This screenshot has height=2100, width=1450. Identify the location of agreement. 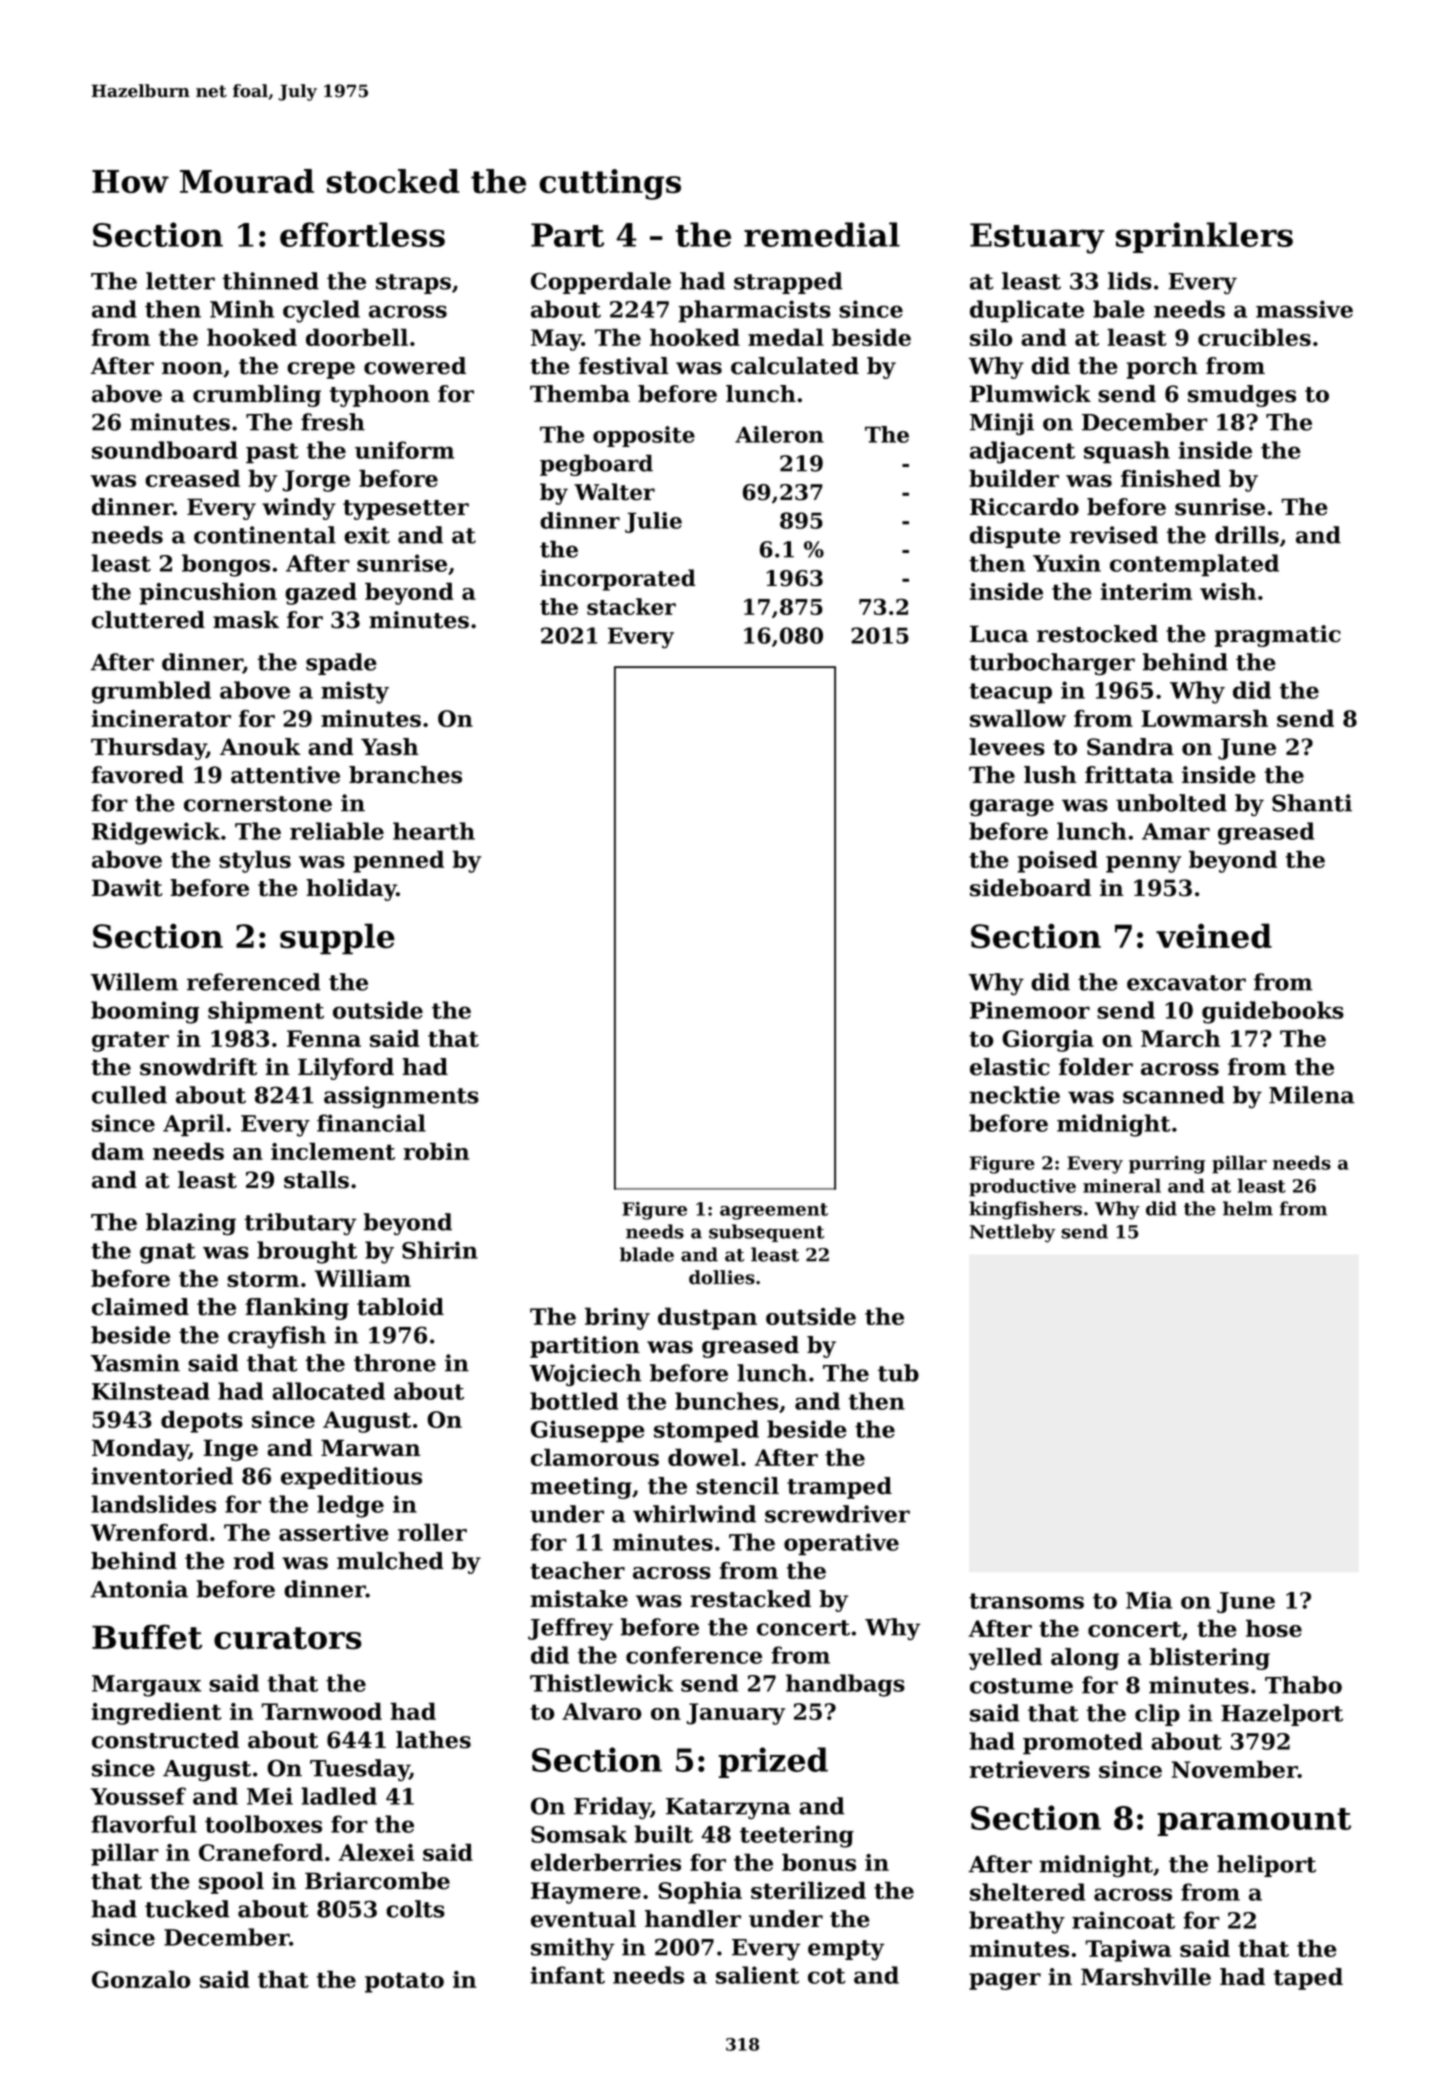
(774, 1211).
